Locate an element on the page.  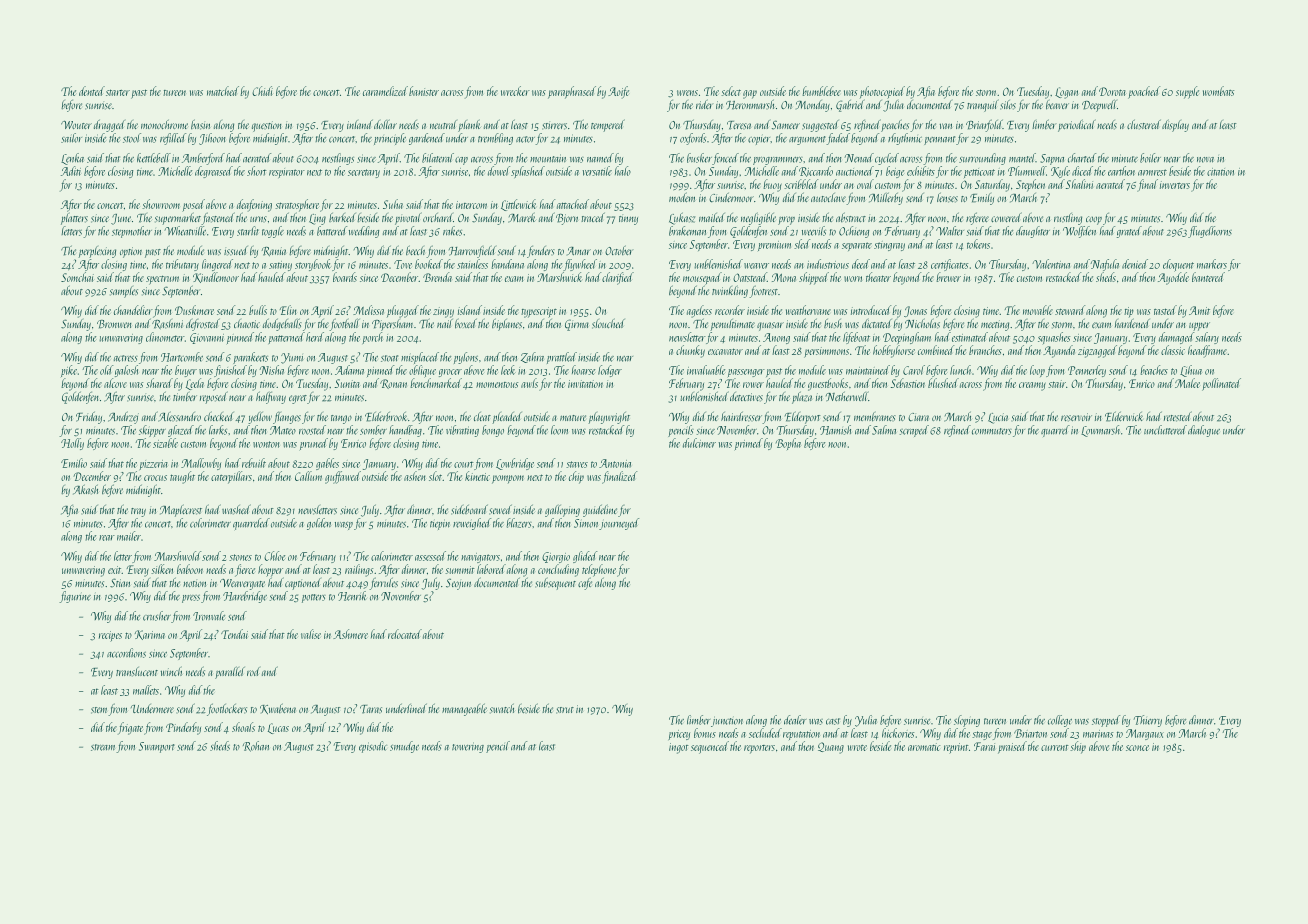
blazers is located at coordinates (519, 523).
